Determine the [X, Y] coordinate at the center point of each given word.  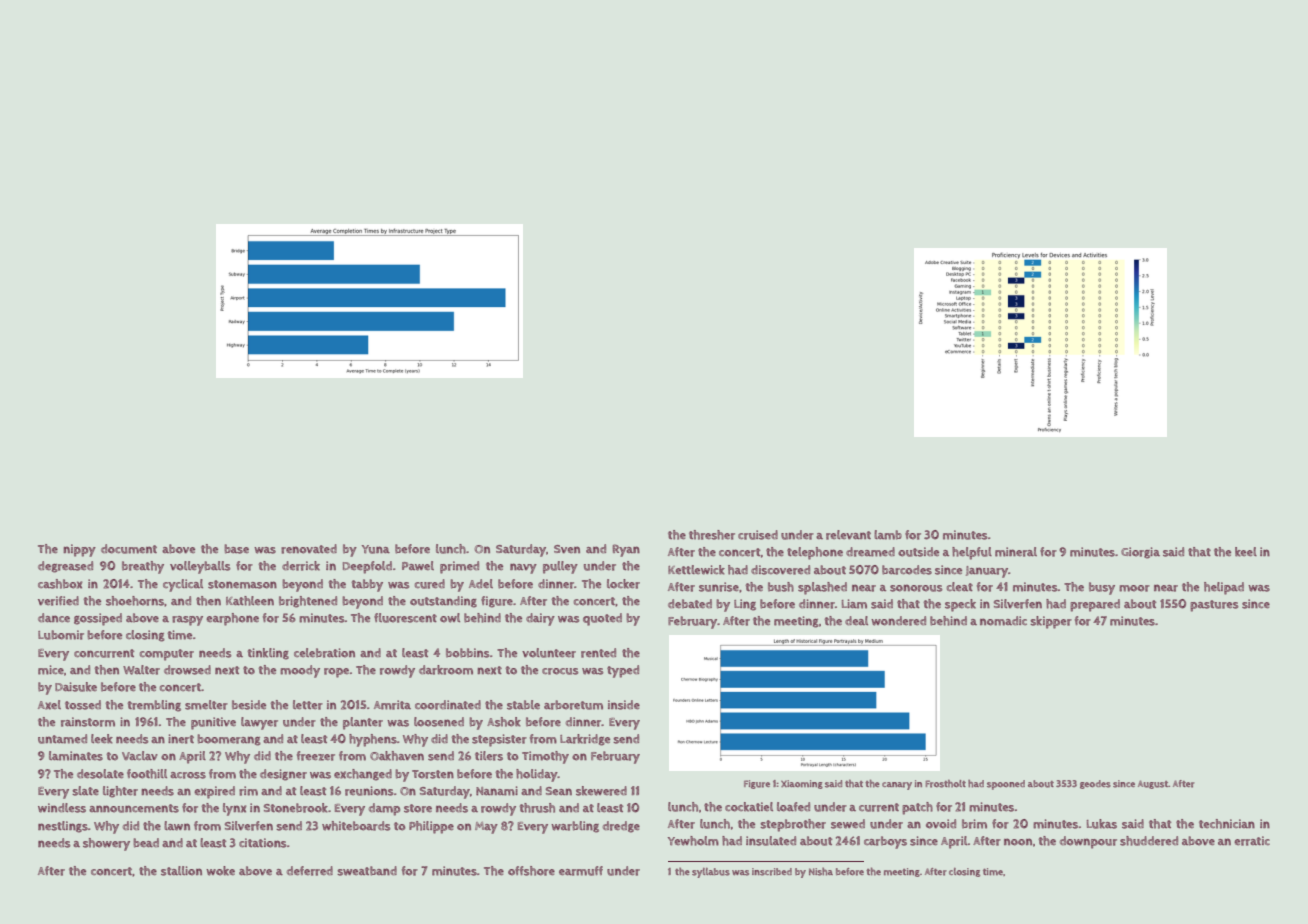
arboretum [573, 705]
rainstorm [88, 722]
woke [220, 871]
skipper [1051, 622]
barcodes [907, 570]
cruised [758, 535]
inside [624, 705]
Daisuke [76, 687]
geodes [1095, 784]
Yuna [375, 549]
